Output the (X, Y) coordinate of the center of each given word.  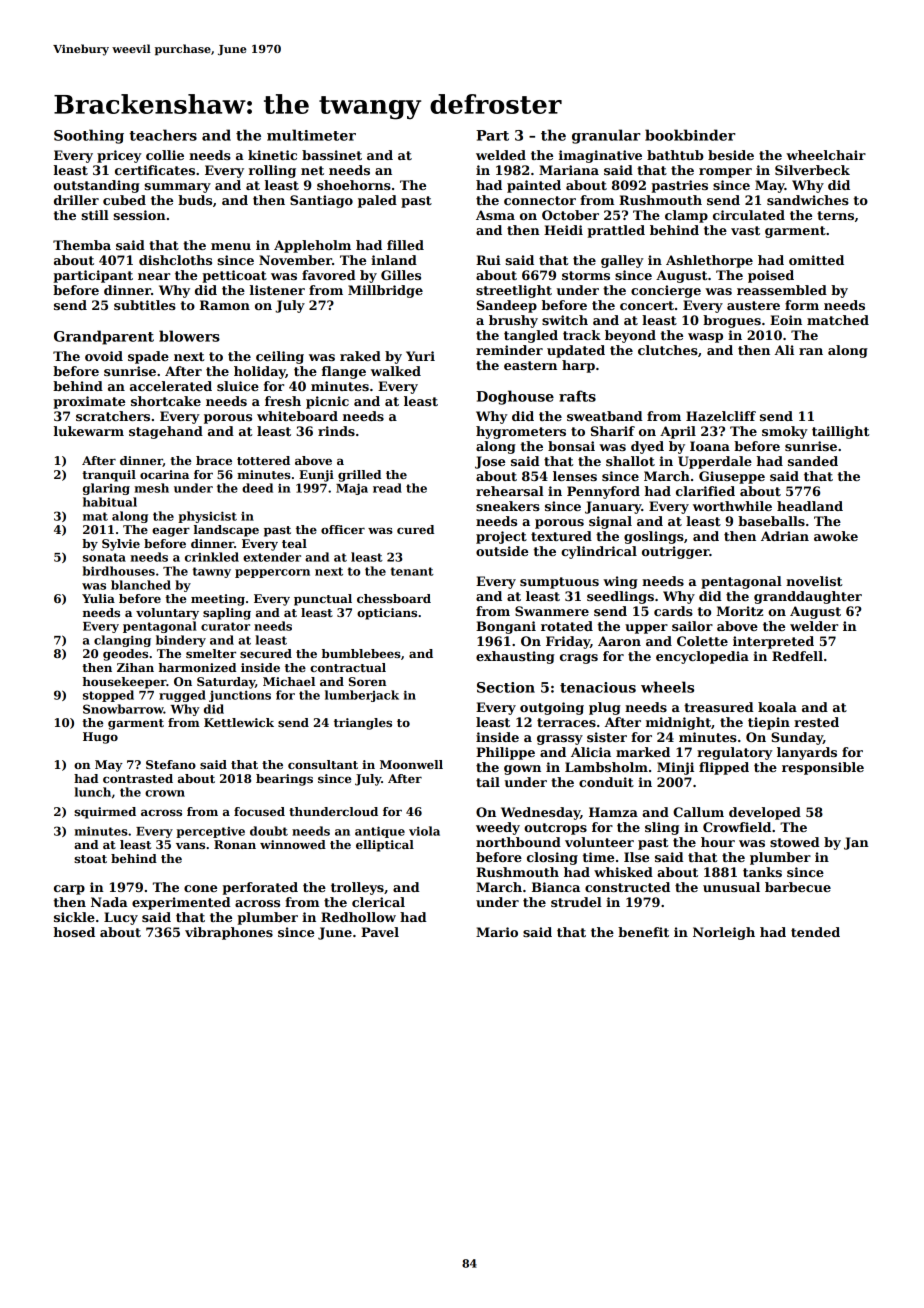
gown (522, 770)
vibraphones (229, 933)
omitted (816, 260)
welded (501, 155)
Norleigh (724, 933)
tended (815, 932)
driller (76, 200)
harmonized (197, 667)
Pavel (380, 932)
